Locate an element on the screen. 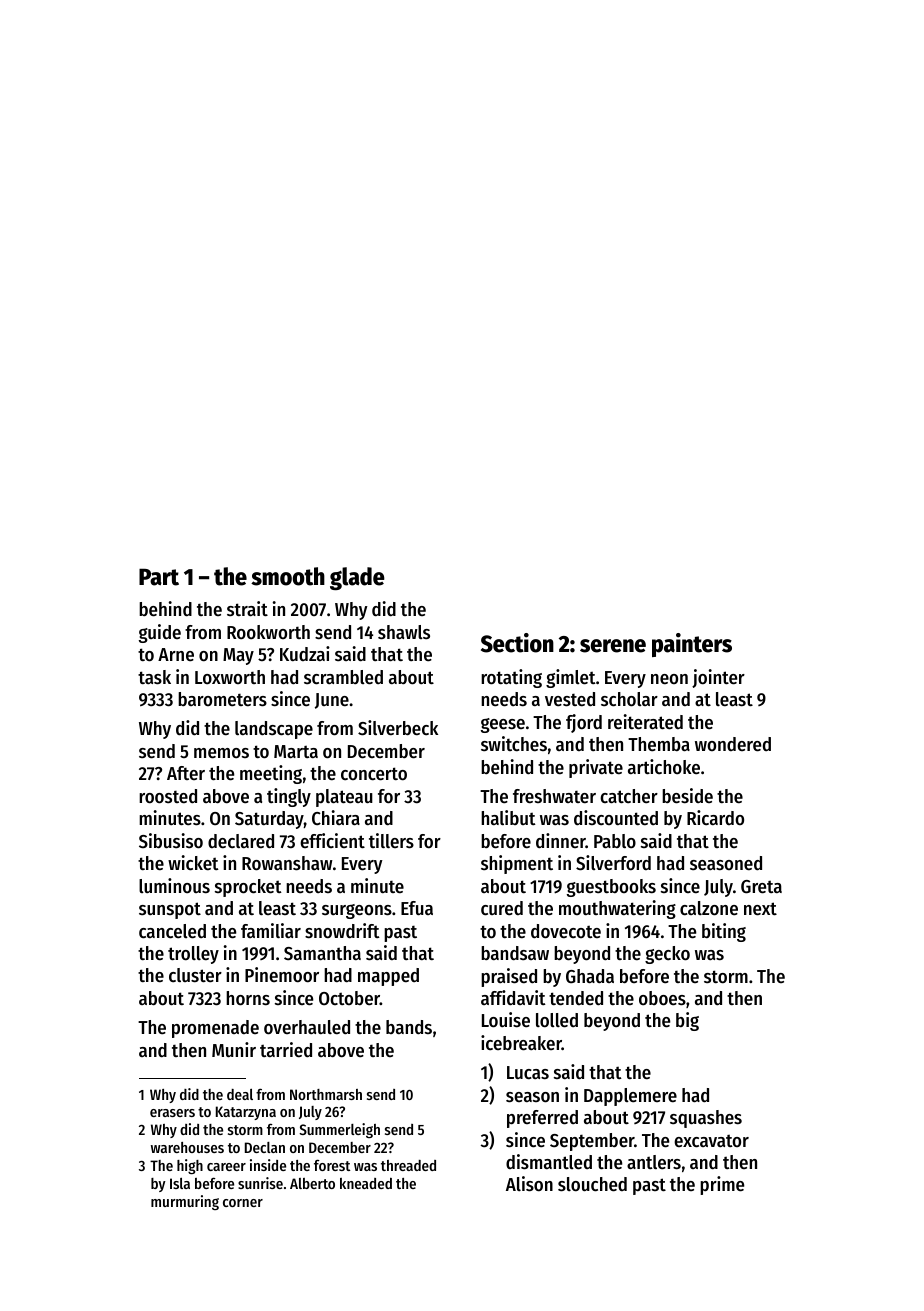 The width and height of the screenshot is (924, 1311). serene is located at coordinates (613, 646).
